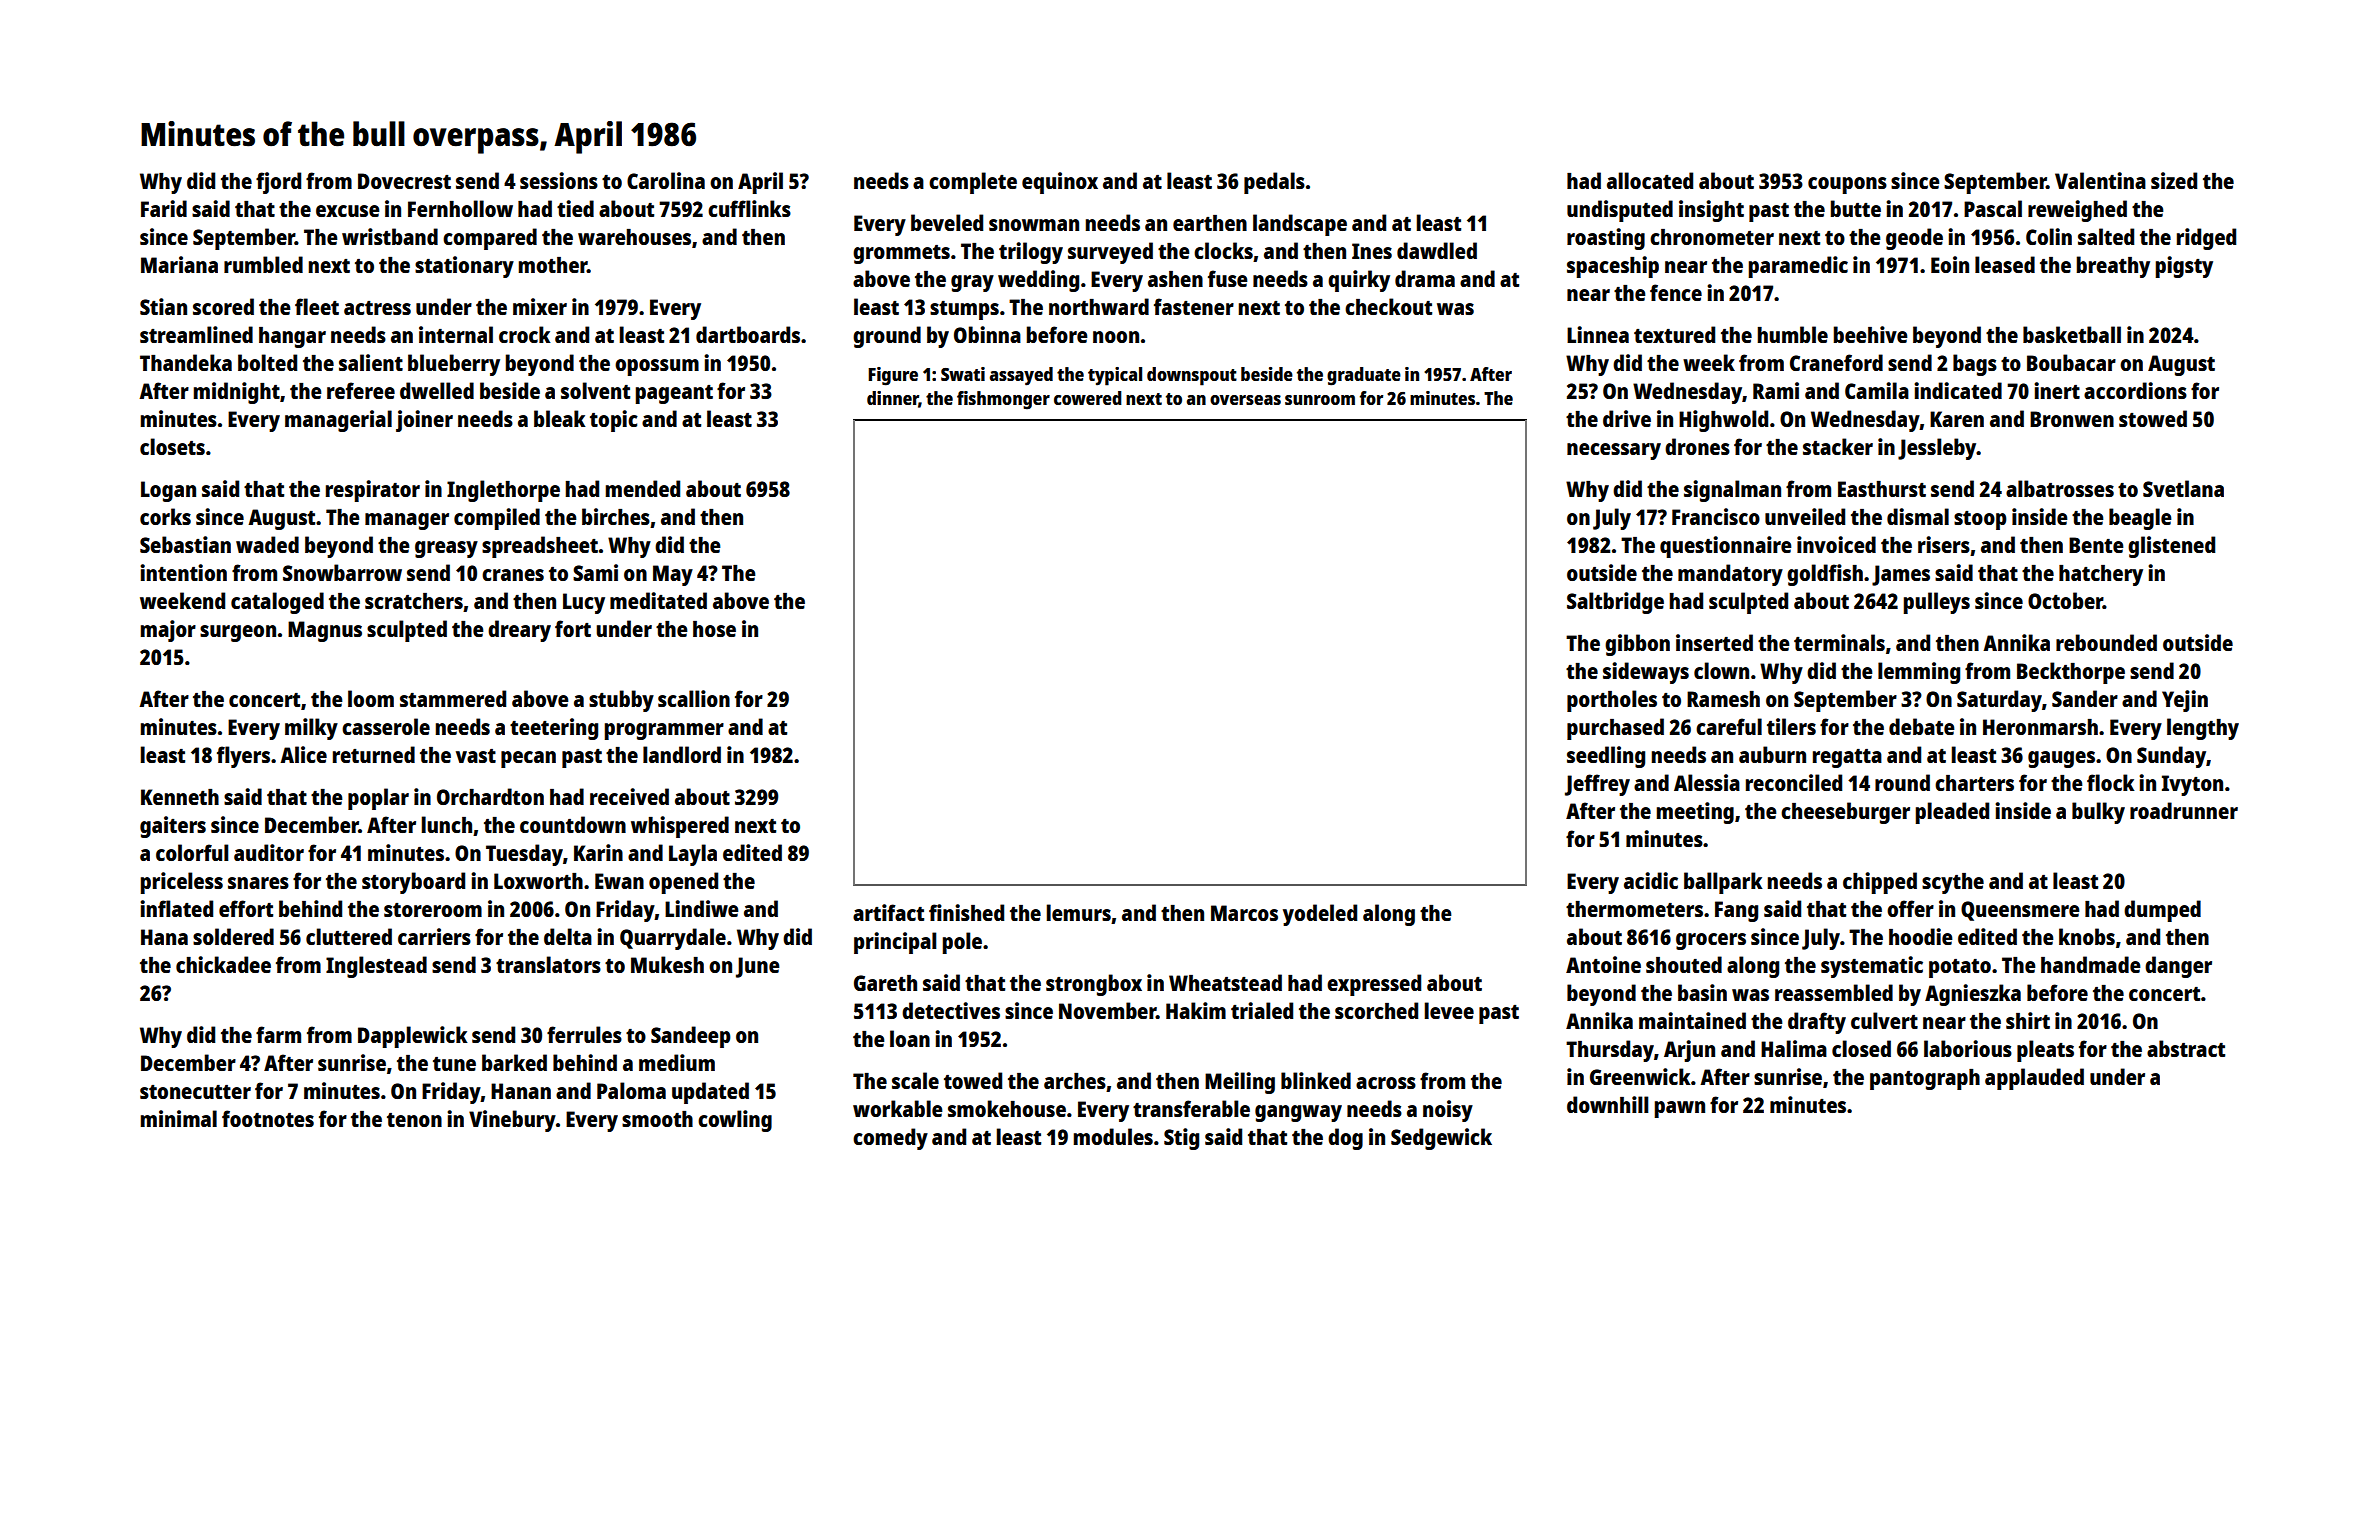 Image resolution: width=2380 pixels, height=1540 pixels. What do you see at coordinates (682, 754) in the document?
I see `landlord` at bounding box center [682, 754].
